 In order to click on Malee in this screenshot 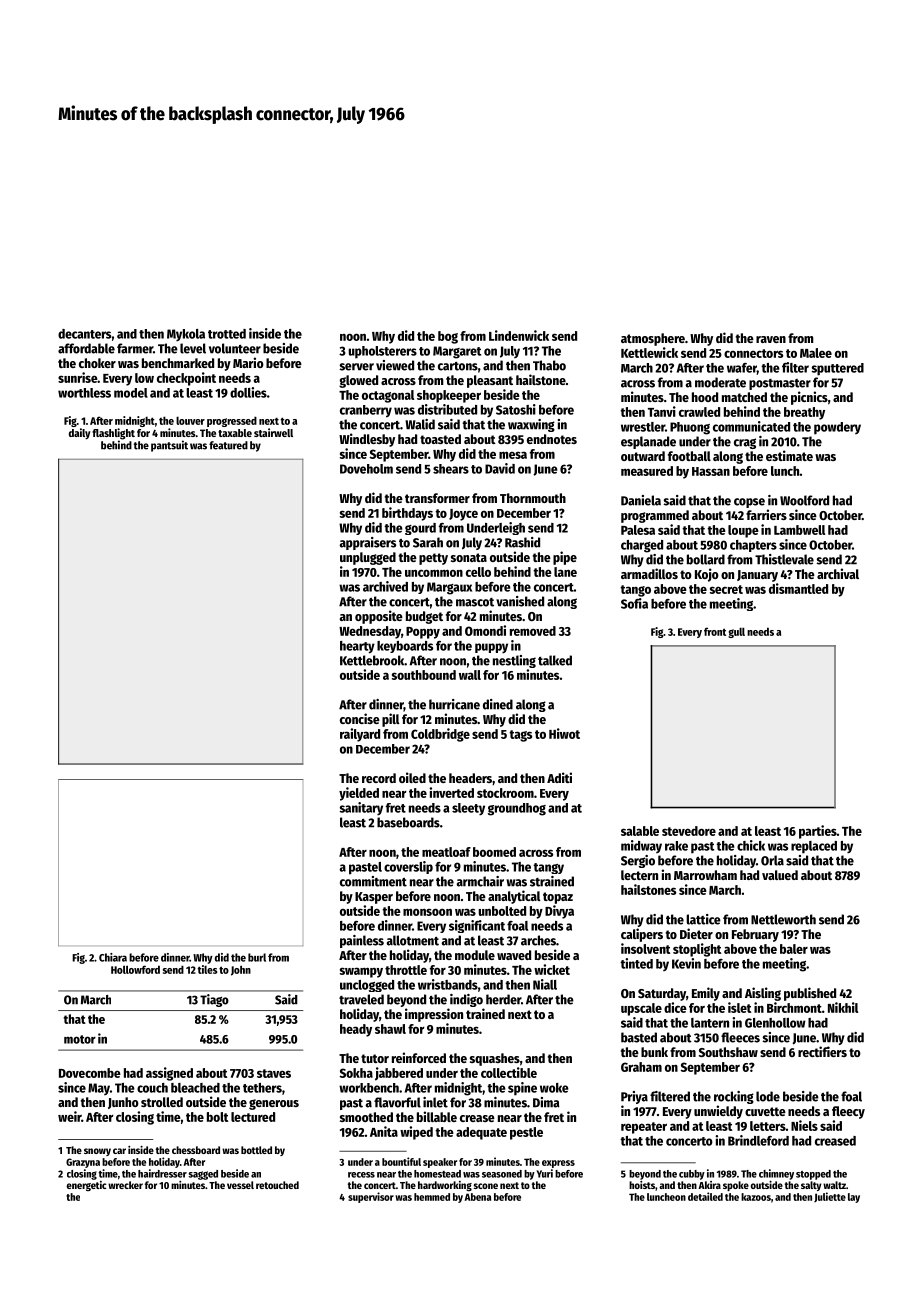, I will do `click(816, 353)`.
